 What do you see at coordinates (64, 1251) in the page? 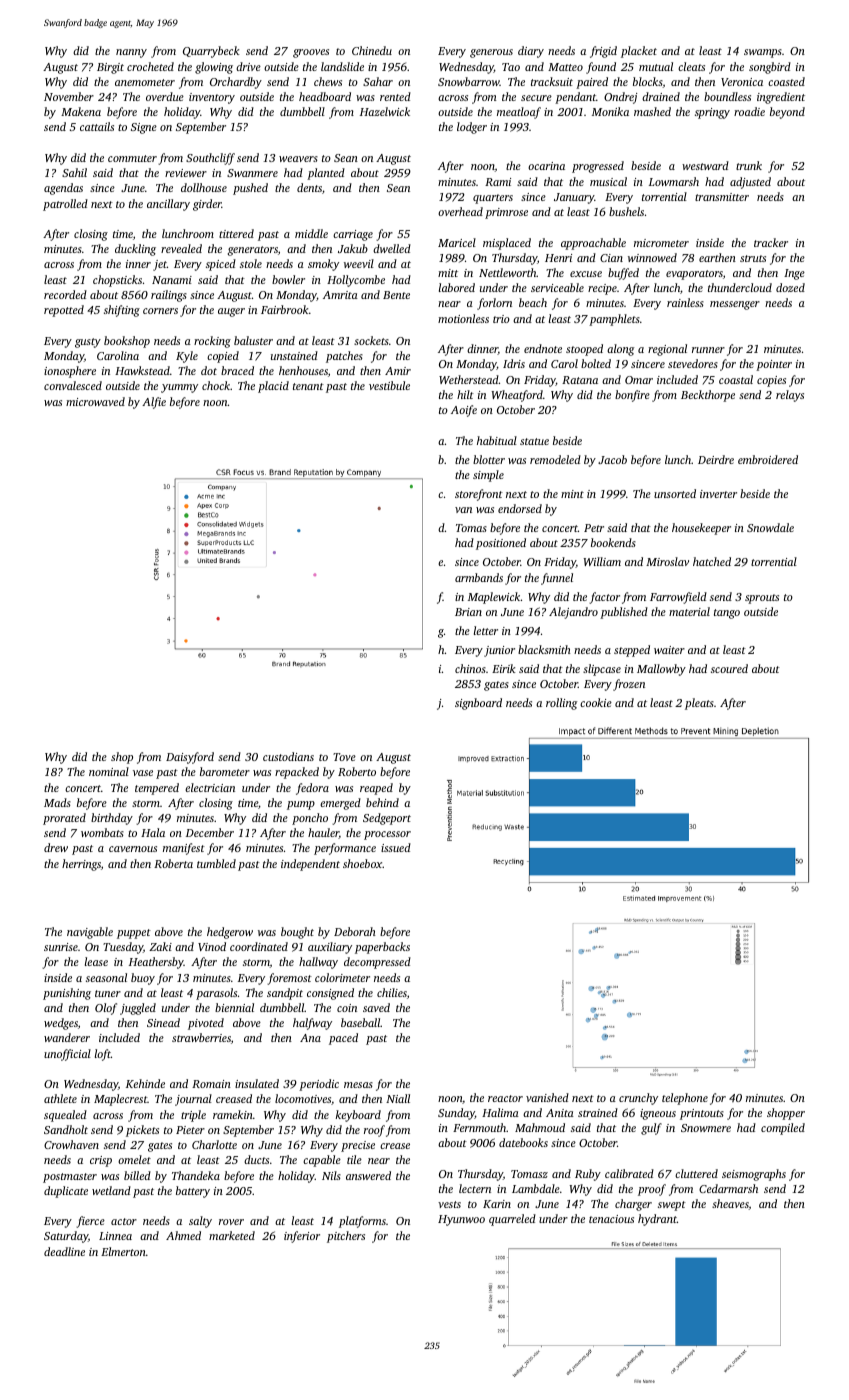
I see `deadline` at bounding box center [64, 1251].
